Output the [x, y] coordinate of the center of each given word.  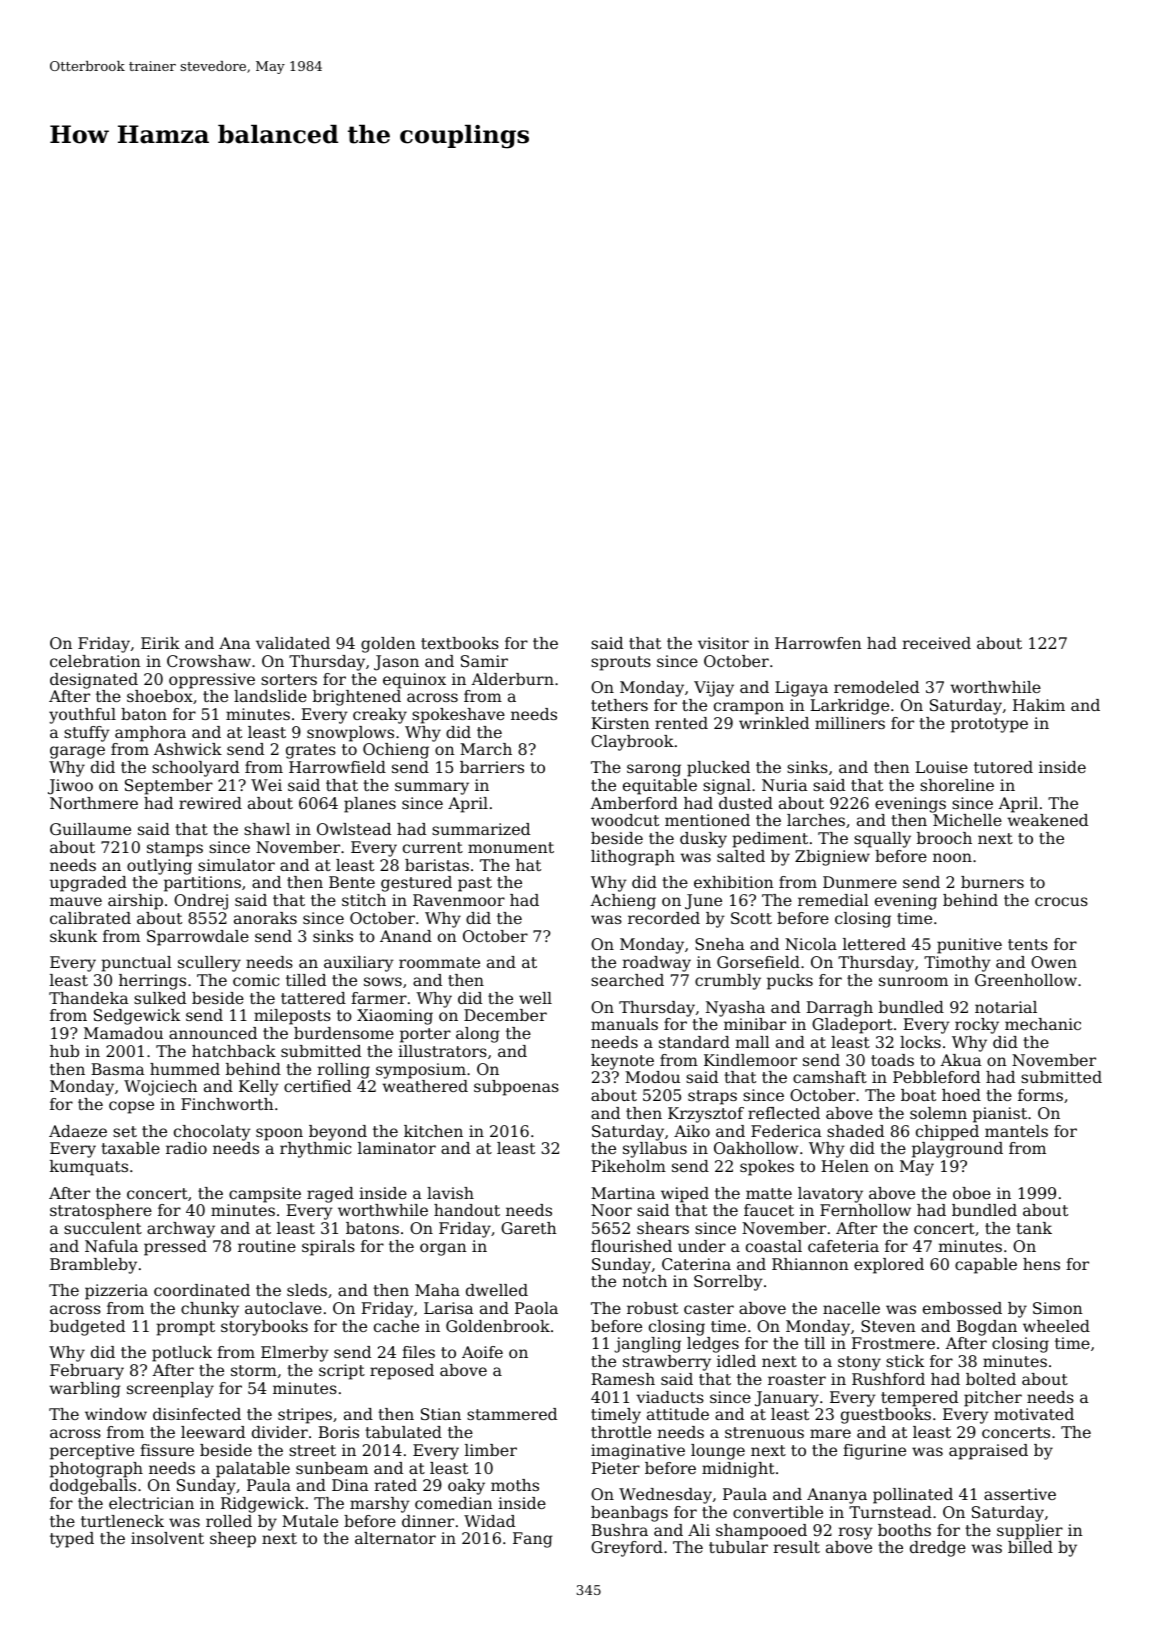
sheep [233, 1540]
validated [293, 643]
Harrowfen [818, 643]
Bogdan [987, 1328]
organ [443, 1249]
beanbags [629, 1514]
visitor [723, 643]
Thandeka [89, 998]
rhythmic [315, 1150]
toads [892, 1060]
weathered [425, 1086]
